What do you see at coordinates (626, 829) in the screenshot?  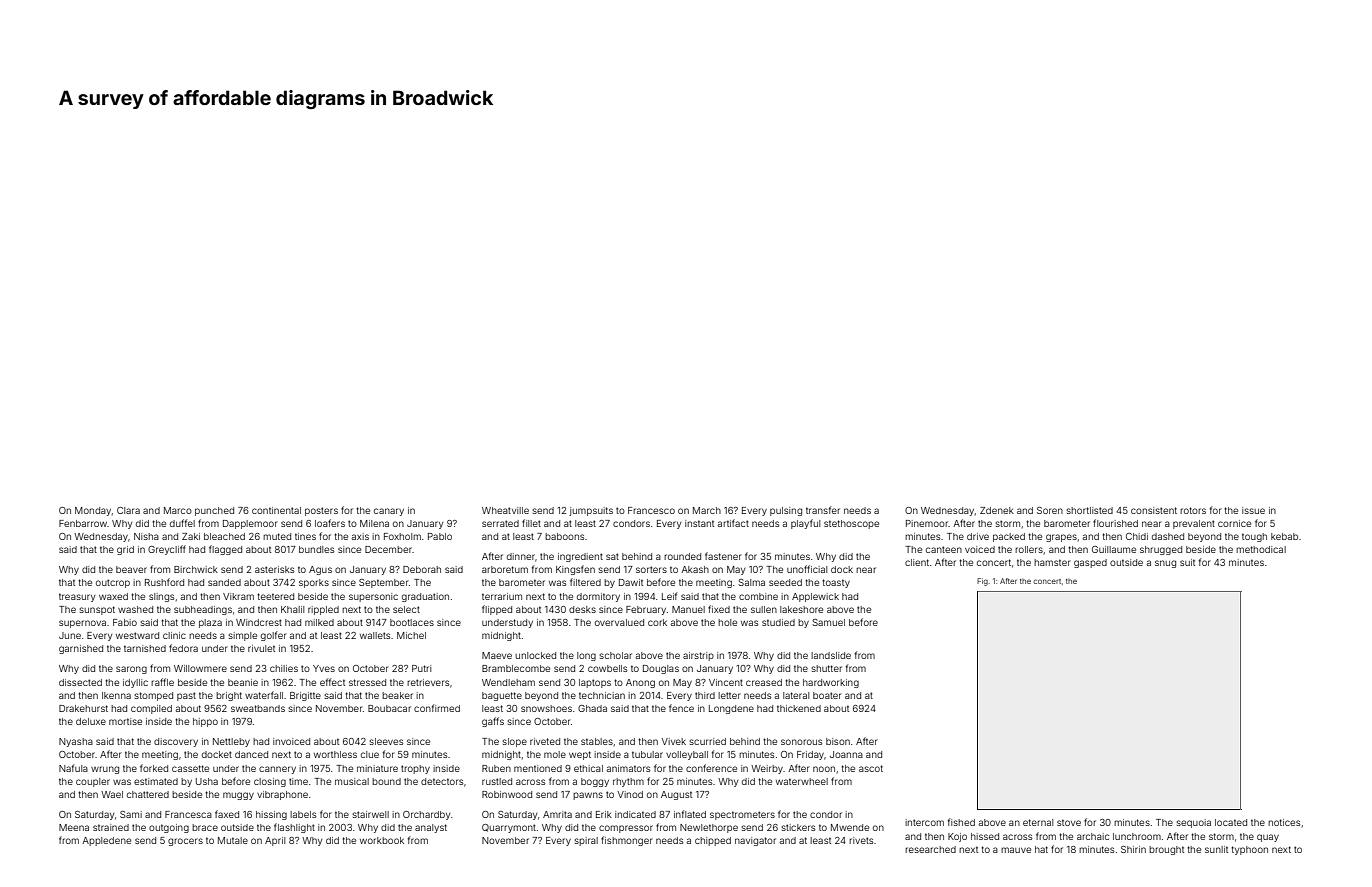 I see `compressor` at bounding box center [626, 829].
